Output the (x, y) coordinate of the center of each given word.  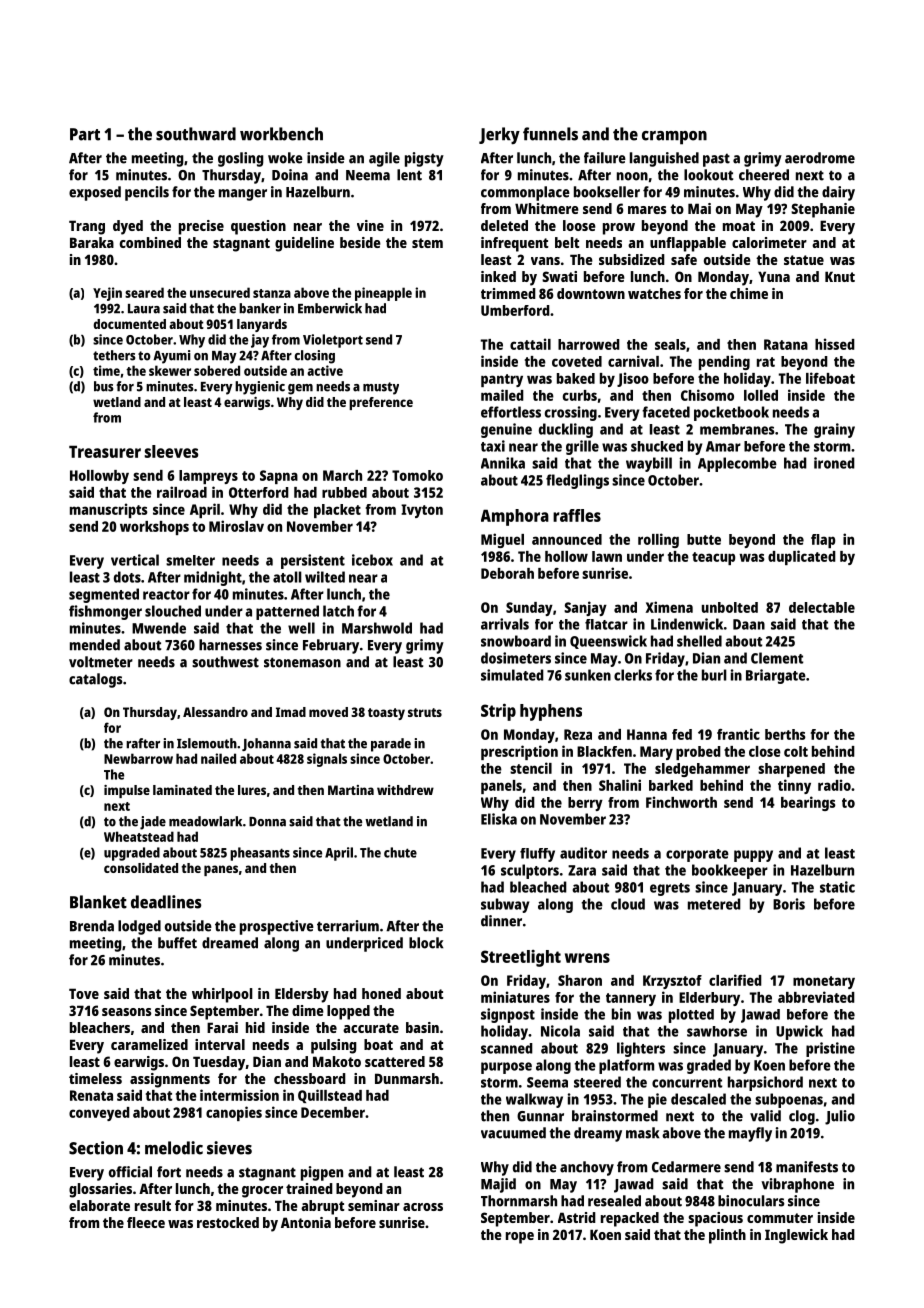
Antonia (306, 1222)
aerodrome (820, 158)
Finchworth (681, 802)
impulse (127, 791)
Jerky (499, 136)
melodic (174, 1148)
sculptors (530, 871)
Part (85, 134)
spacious (715, 1219)
